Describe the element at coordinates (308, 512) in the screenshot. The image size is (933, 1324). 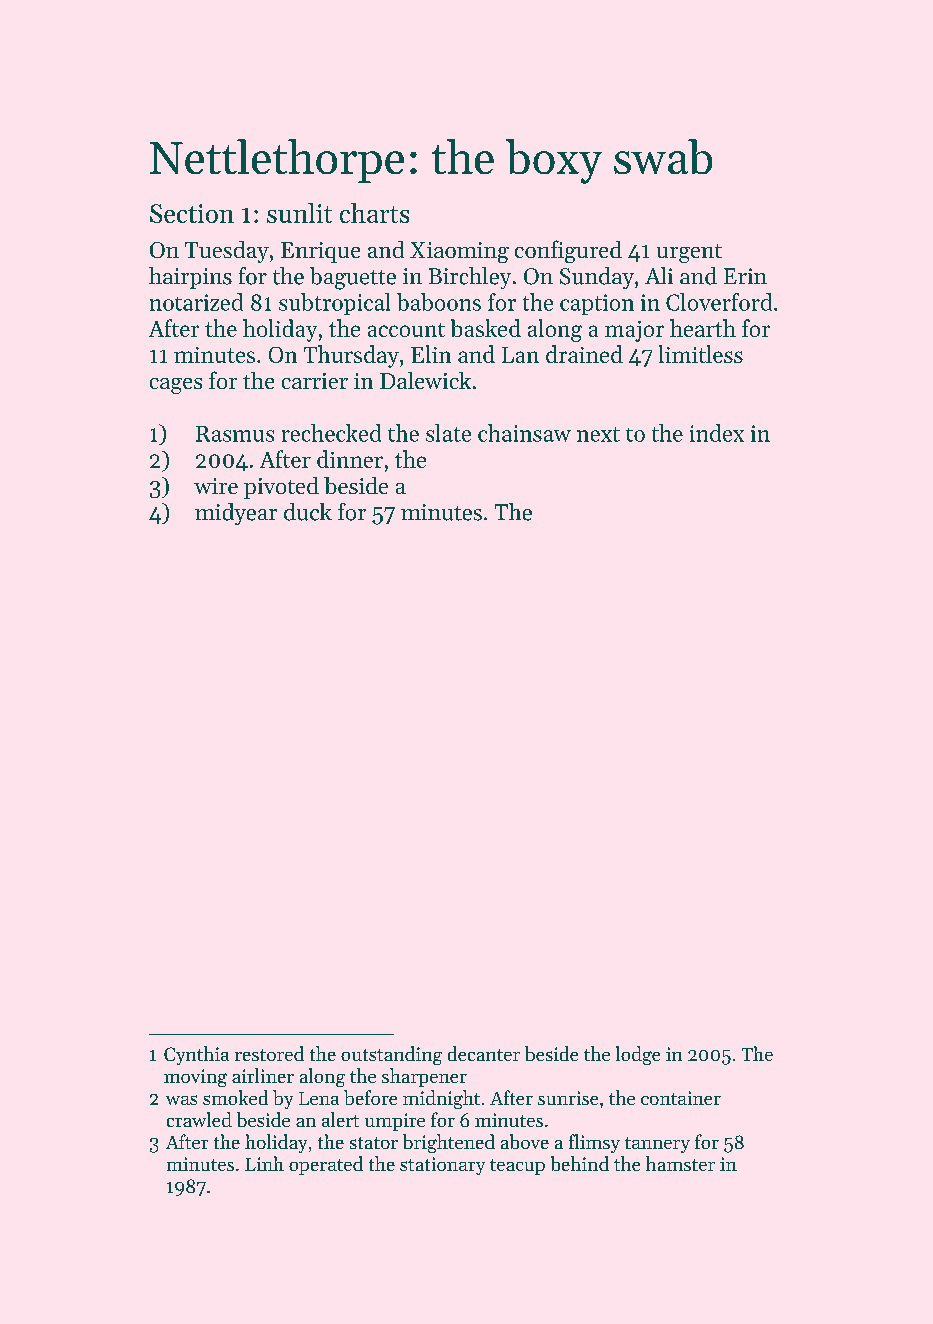
I see `duck` at that location.
